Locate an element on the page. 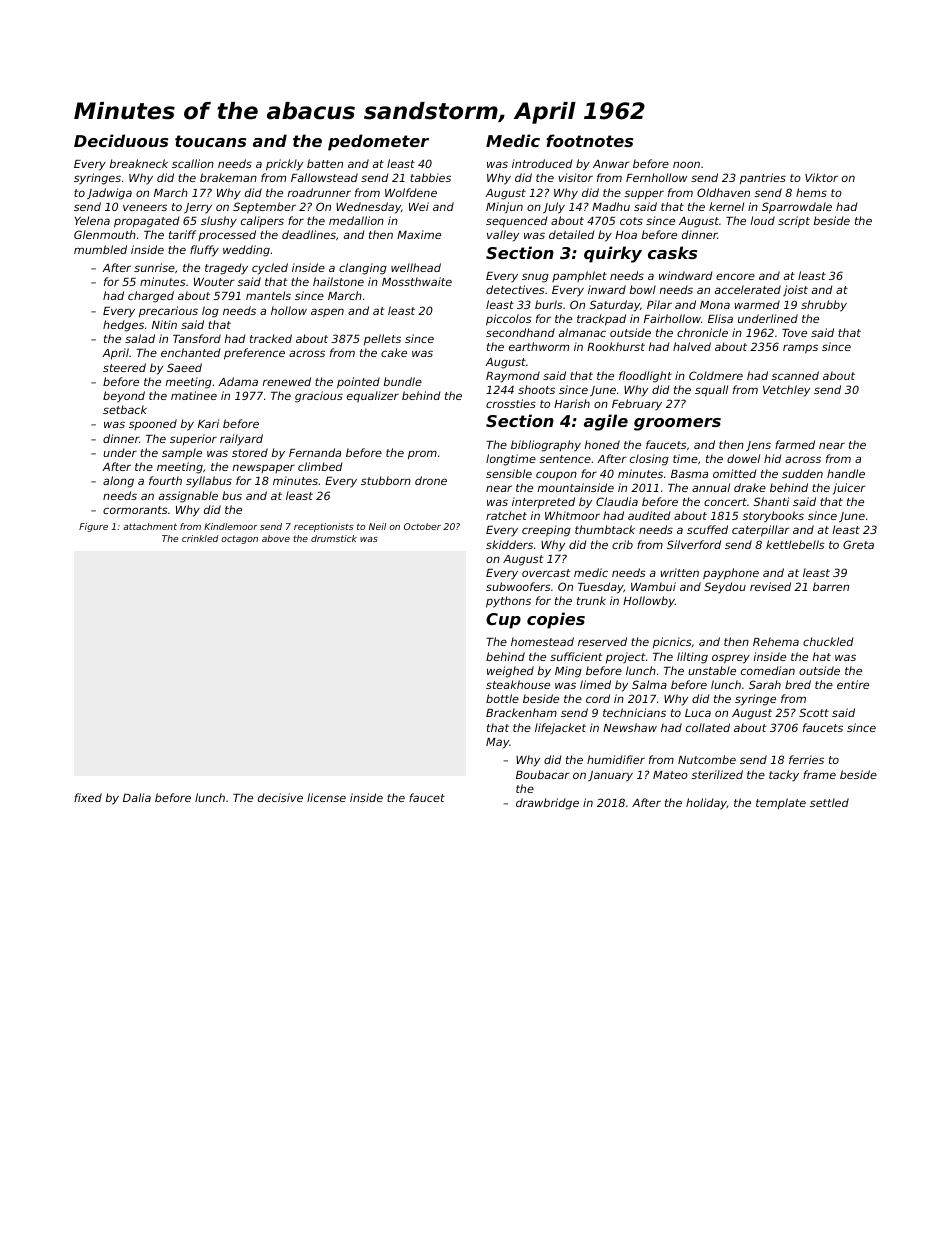  Figure is located at coordinates (93, 527).
